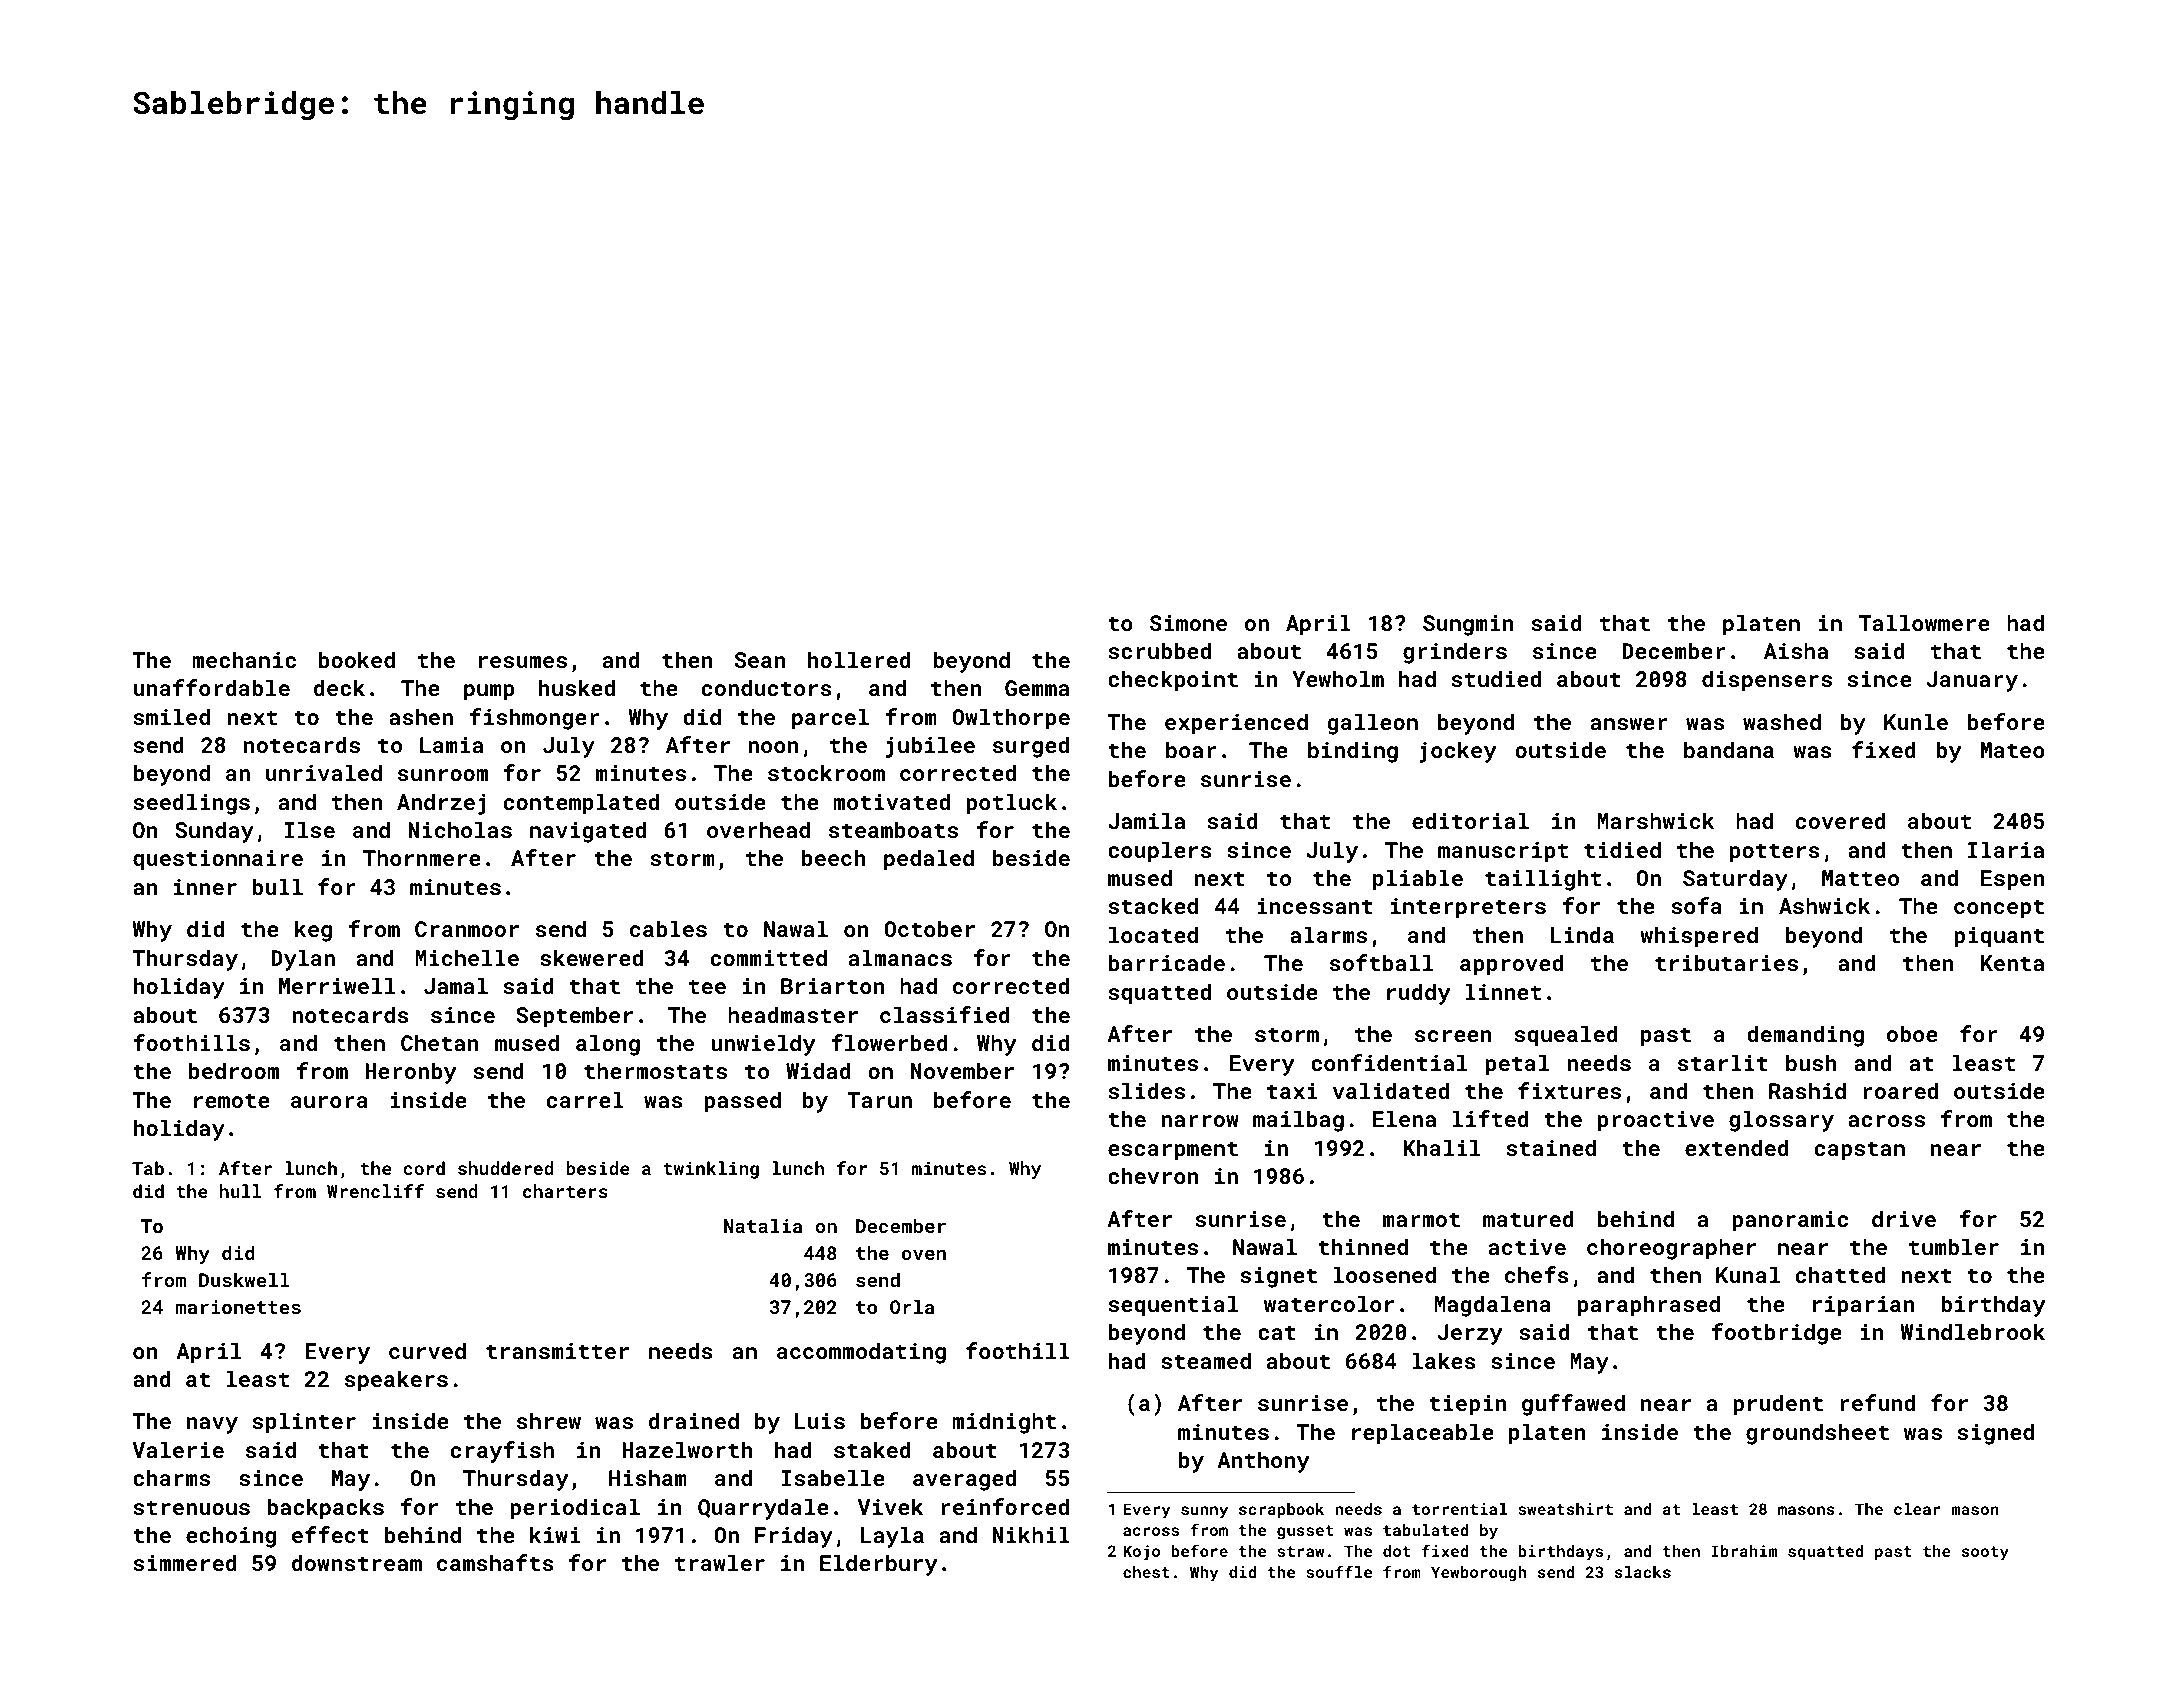  I want to click on choreographer, so click(1671, 1249).
